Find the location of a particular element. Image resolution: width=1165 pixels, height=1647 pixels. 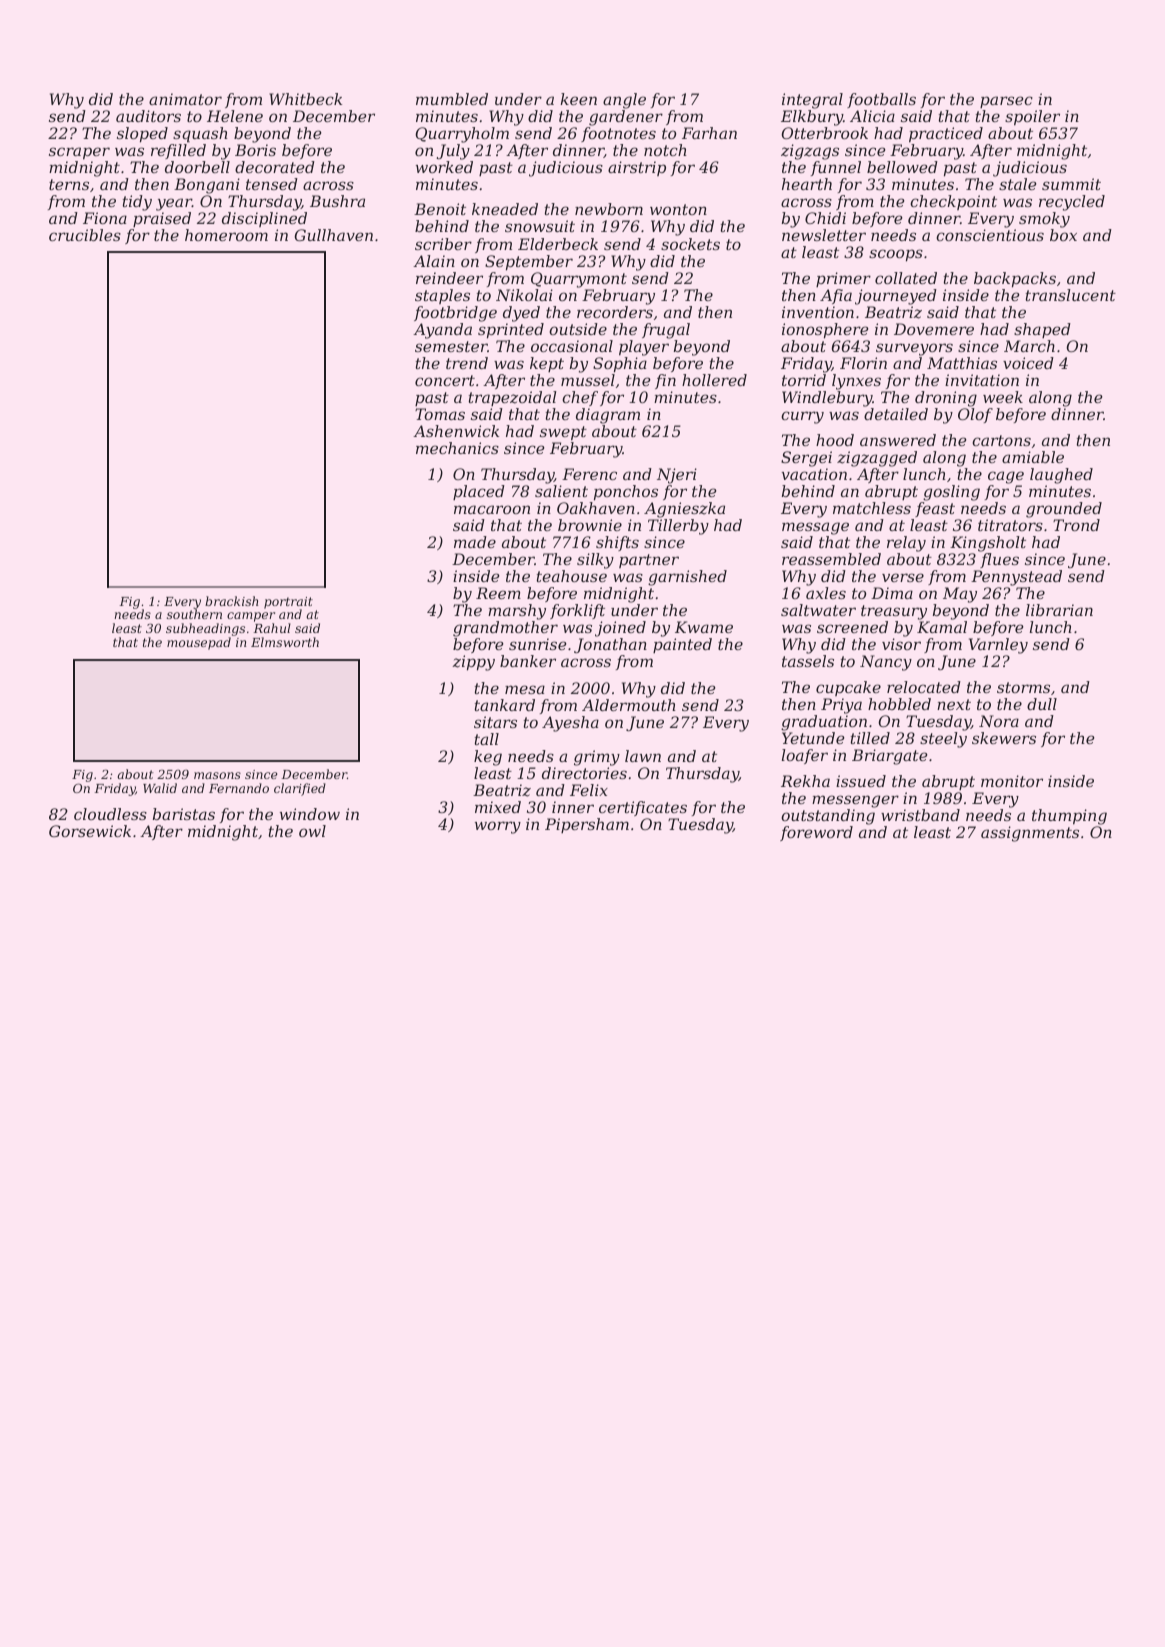

Trond is located at coordinates (1076, 525).
